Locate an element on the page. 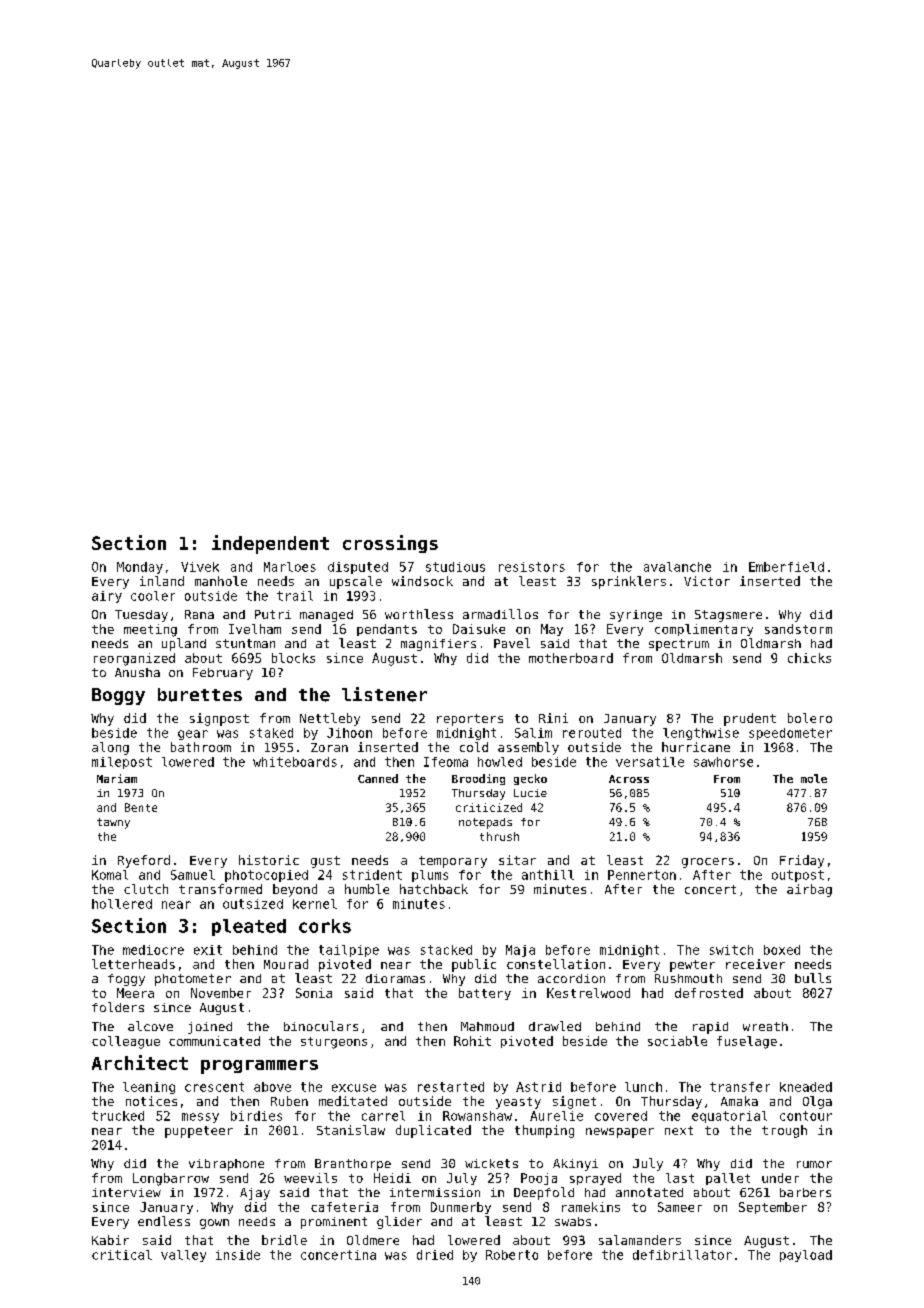 This document has height=1308, width=924. avalanche is located at coordinates (677, 567).
